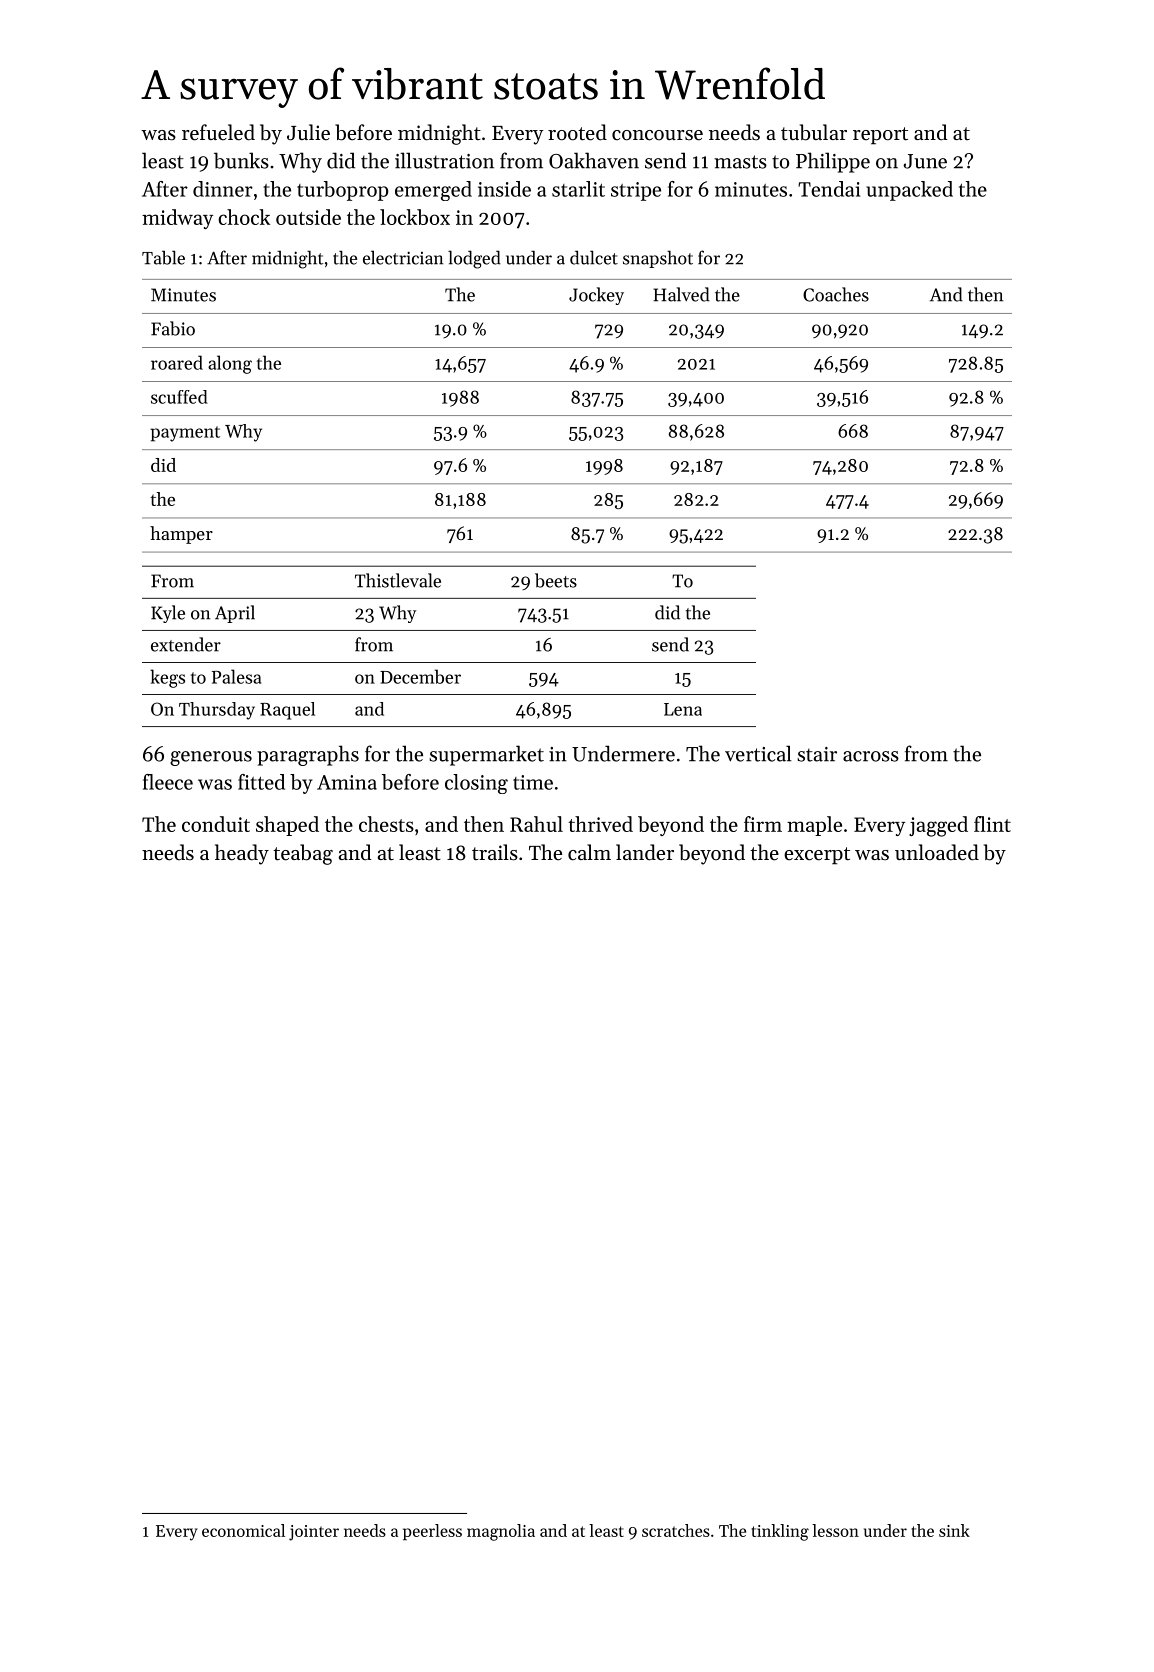  I want to click on jointer, so click(314, 1533).
